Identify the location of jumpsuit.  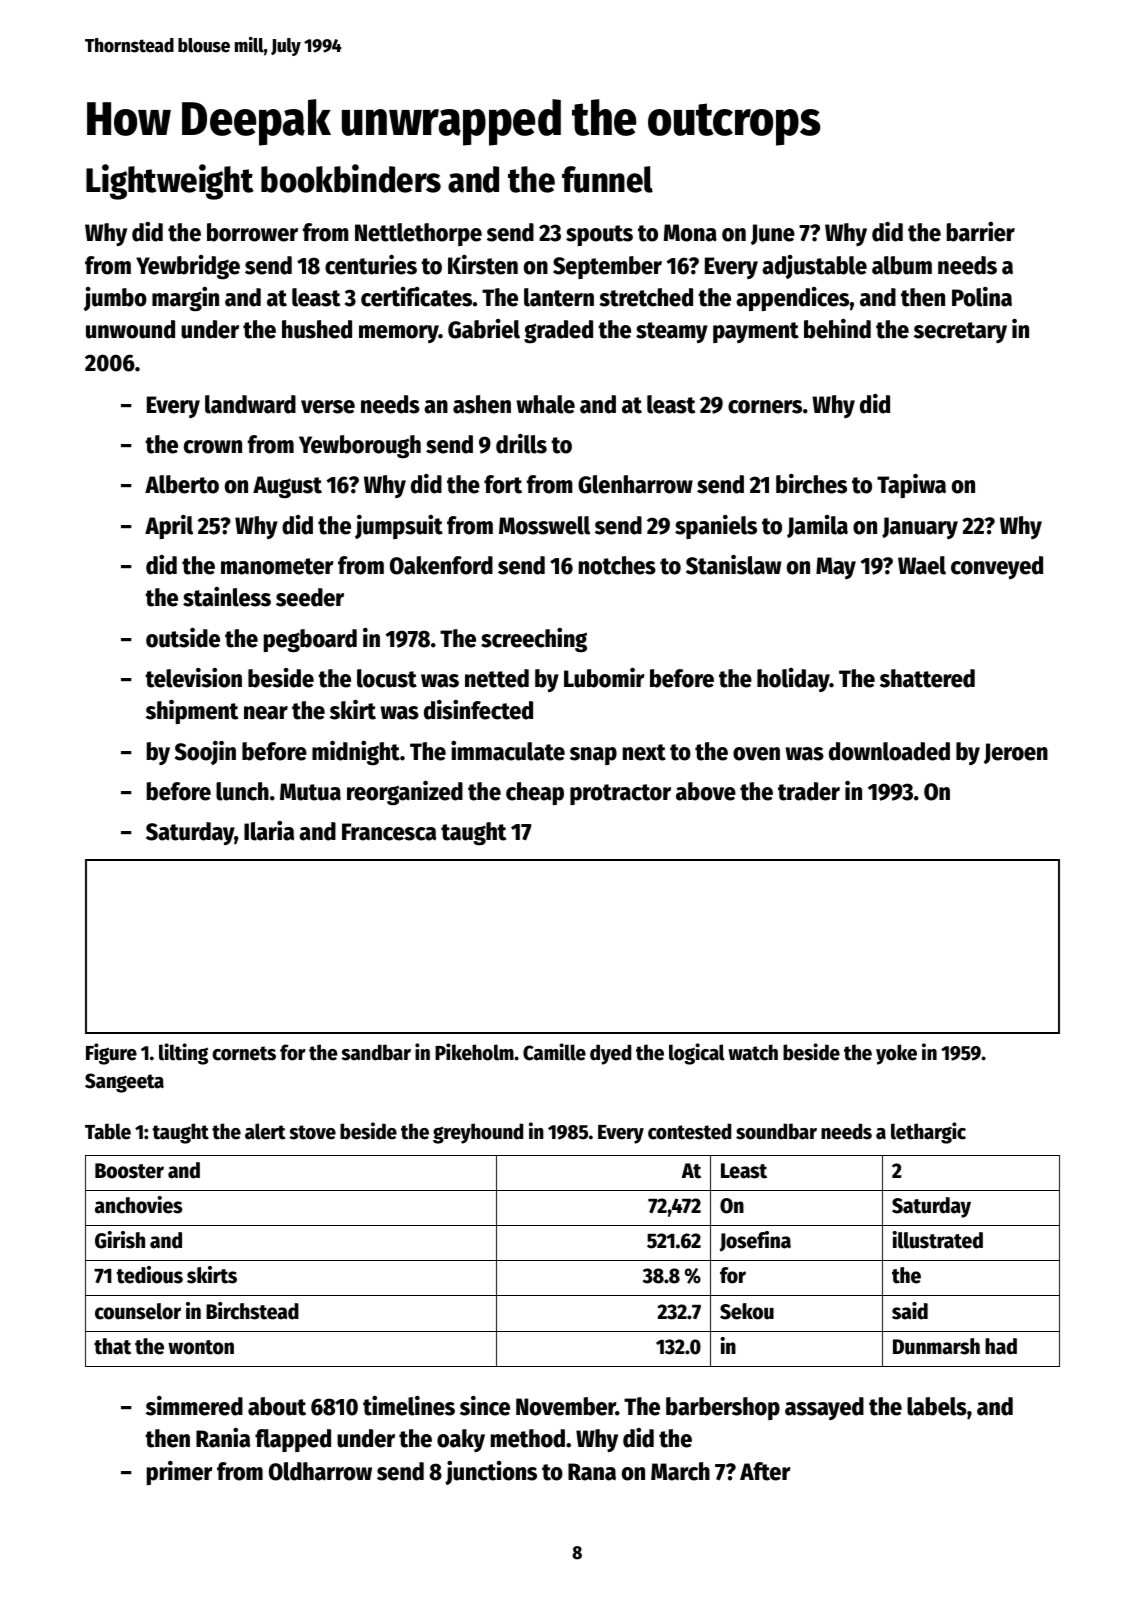
(399, 527).
